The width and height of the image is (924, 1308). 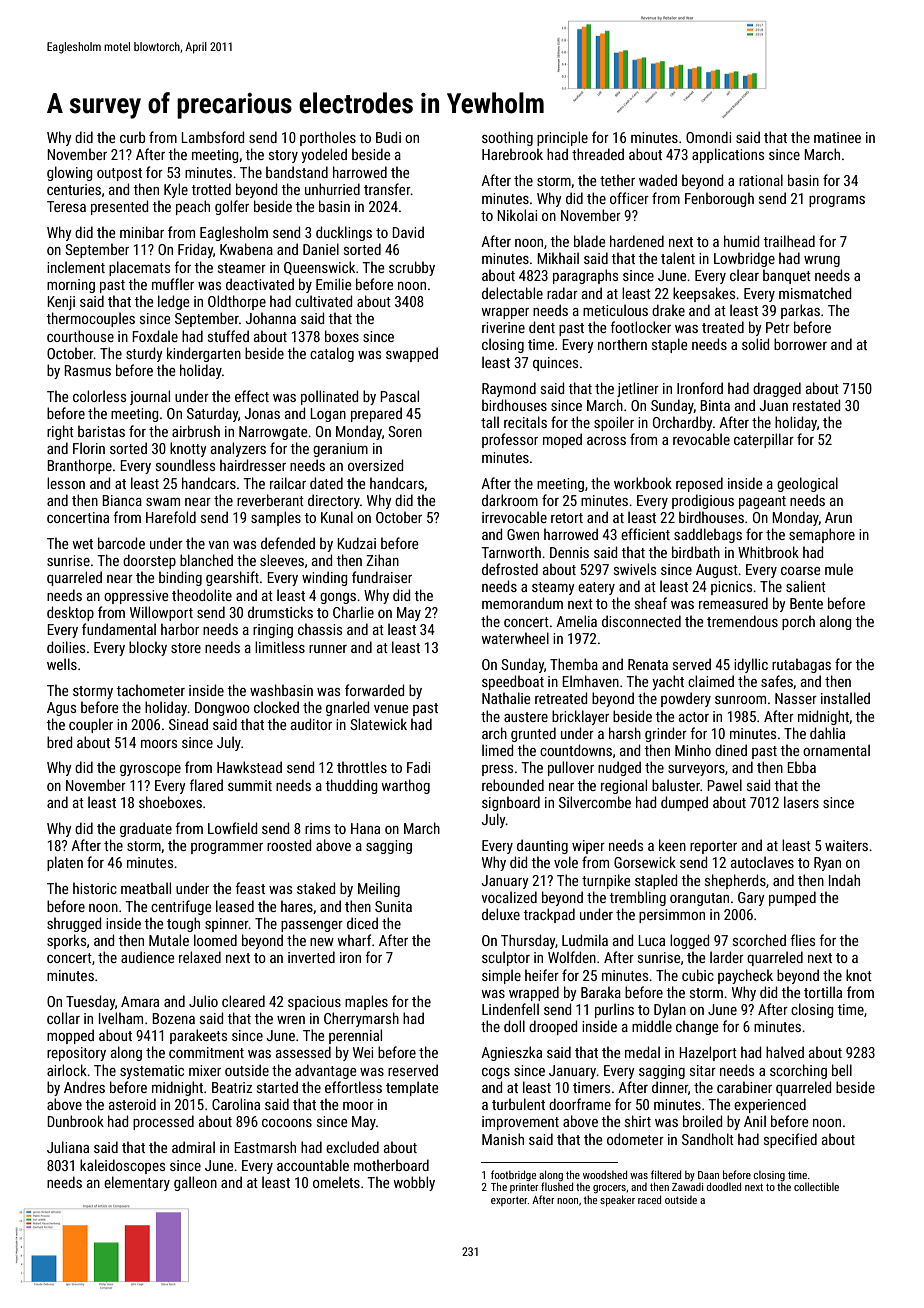 What do you see at coordinates (510, 440) in the image?
I see `professor` at bounding box center [510, 440].
